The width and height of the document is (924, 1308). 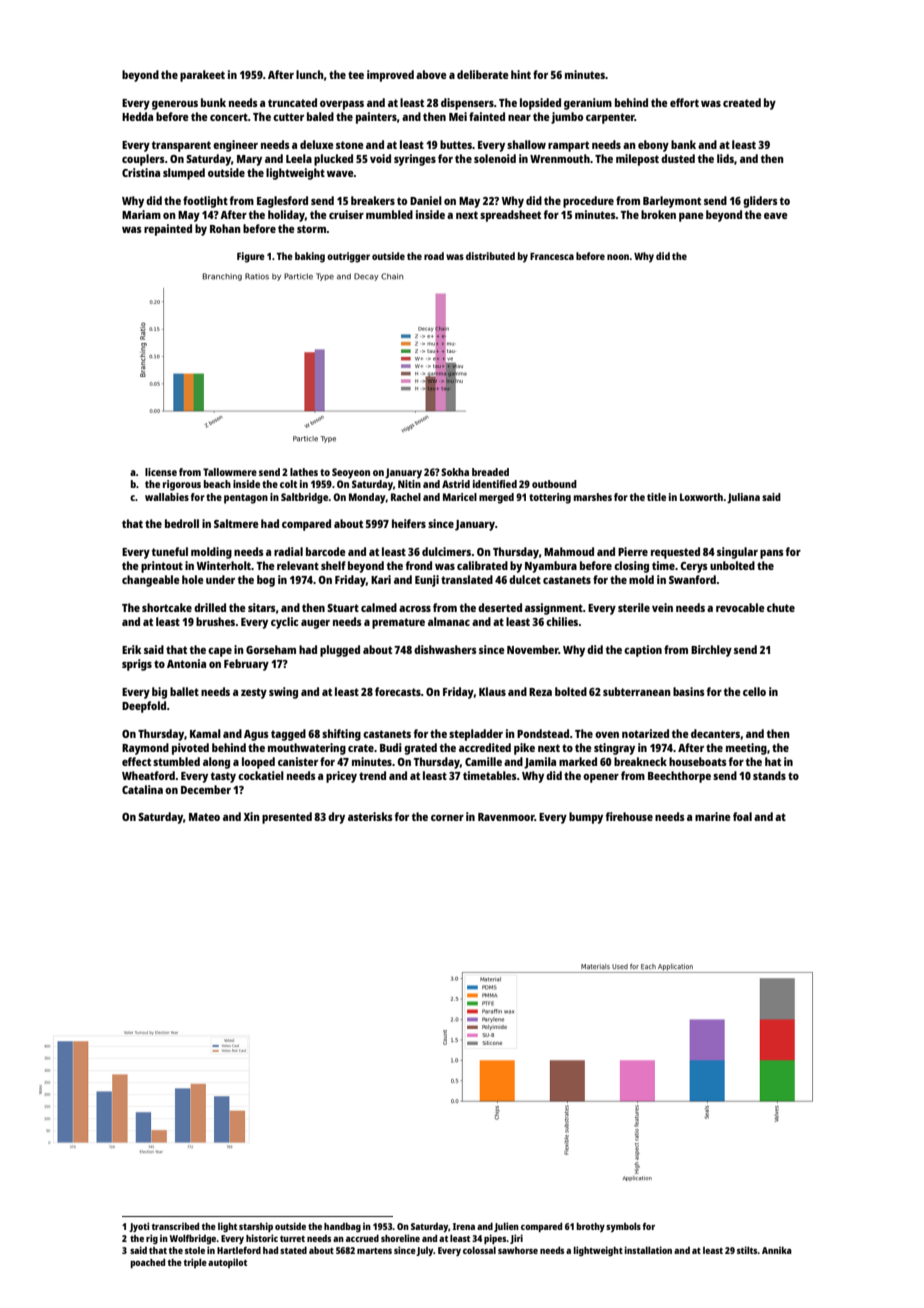 What do you see at coordinates (271, 649) in the document?
I see `Gorseham` at bounding box center [271, 649].
